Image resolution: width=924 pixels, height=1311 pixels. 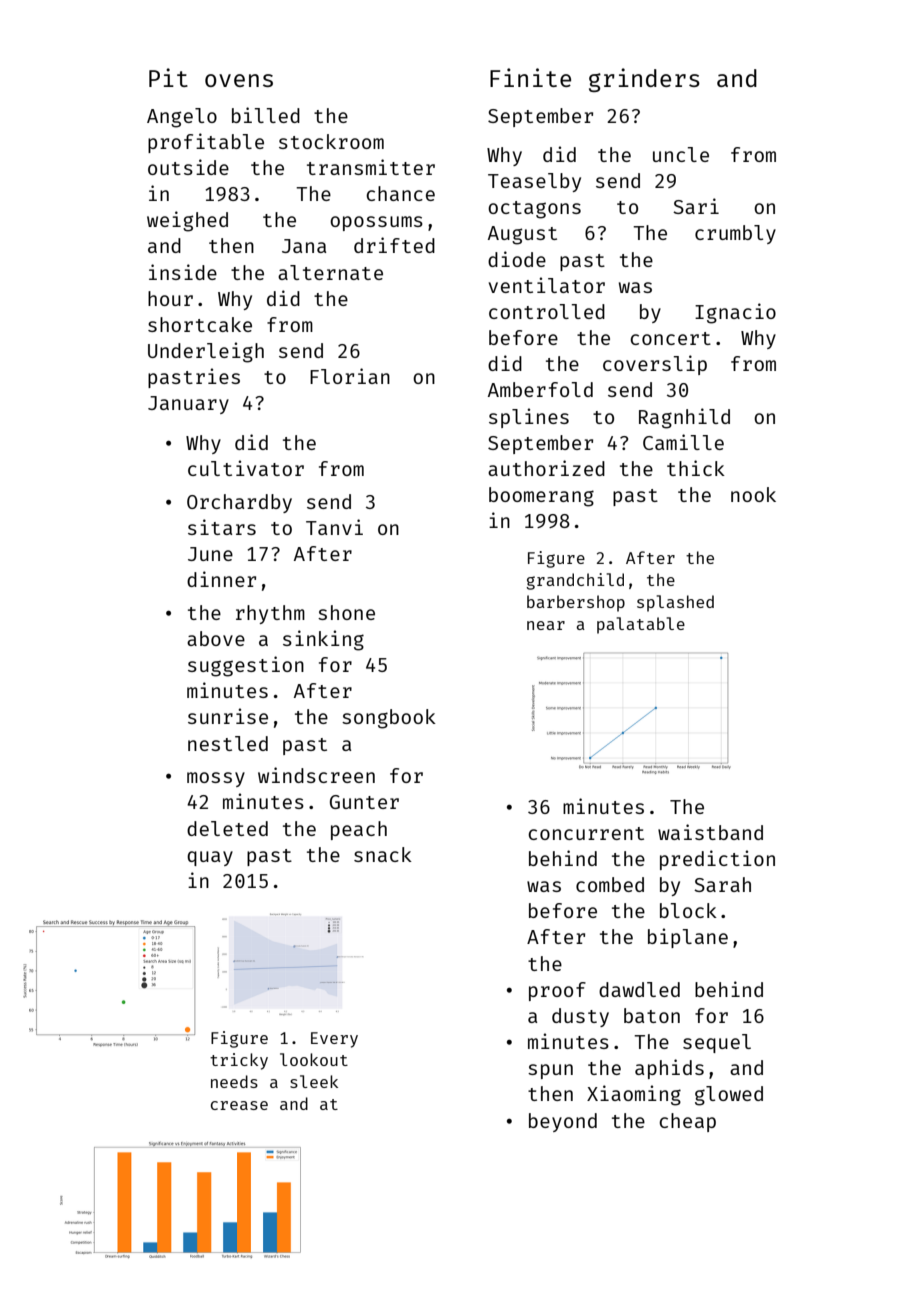 I want to click on quay, so click(x=210, y=858).
